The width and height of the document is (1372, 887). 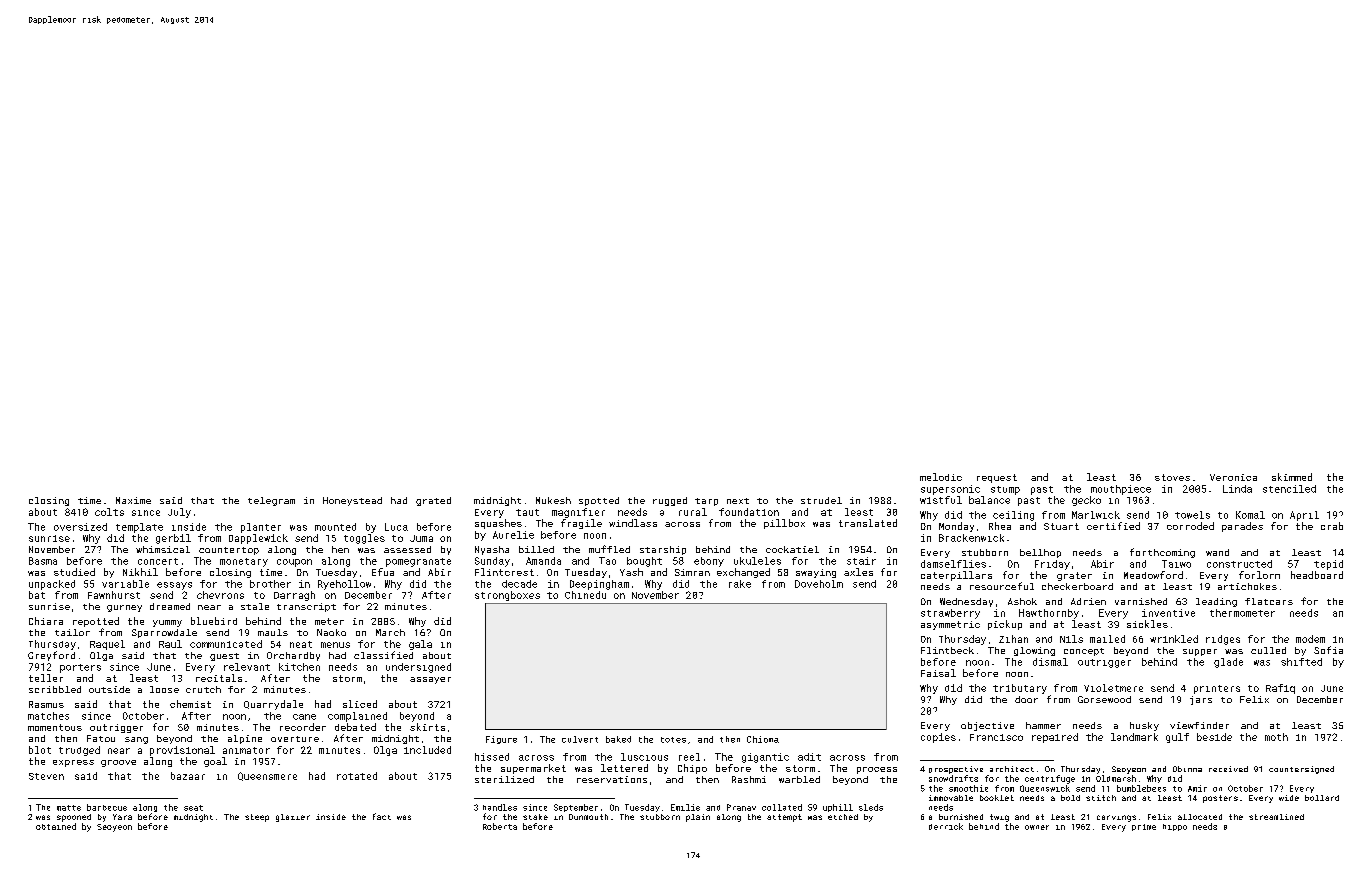 I want to click on steep, so click(x=257, y=818).
